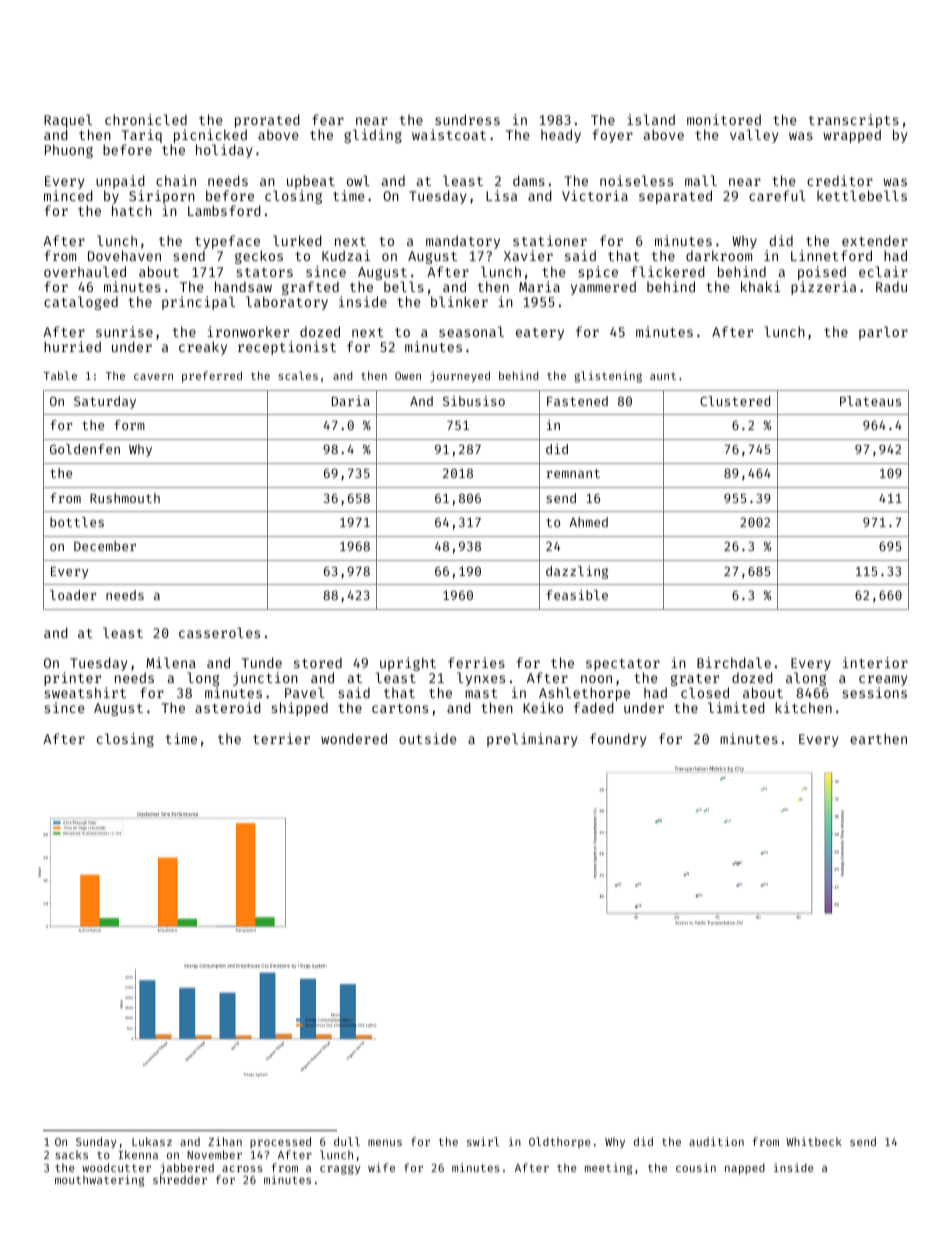 The width and height of the page is (952, 1233). Describe the element at coordinates (840, 180) in the page. I see `creditor` at that location.
